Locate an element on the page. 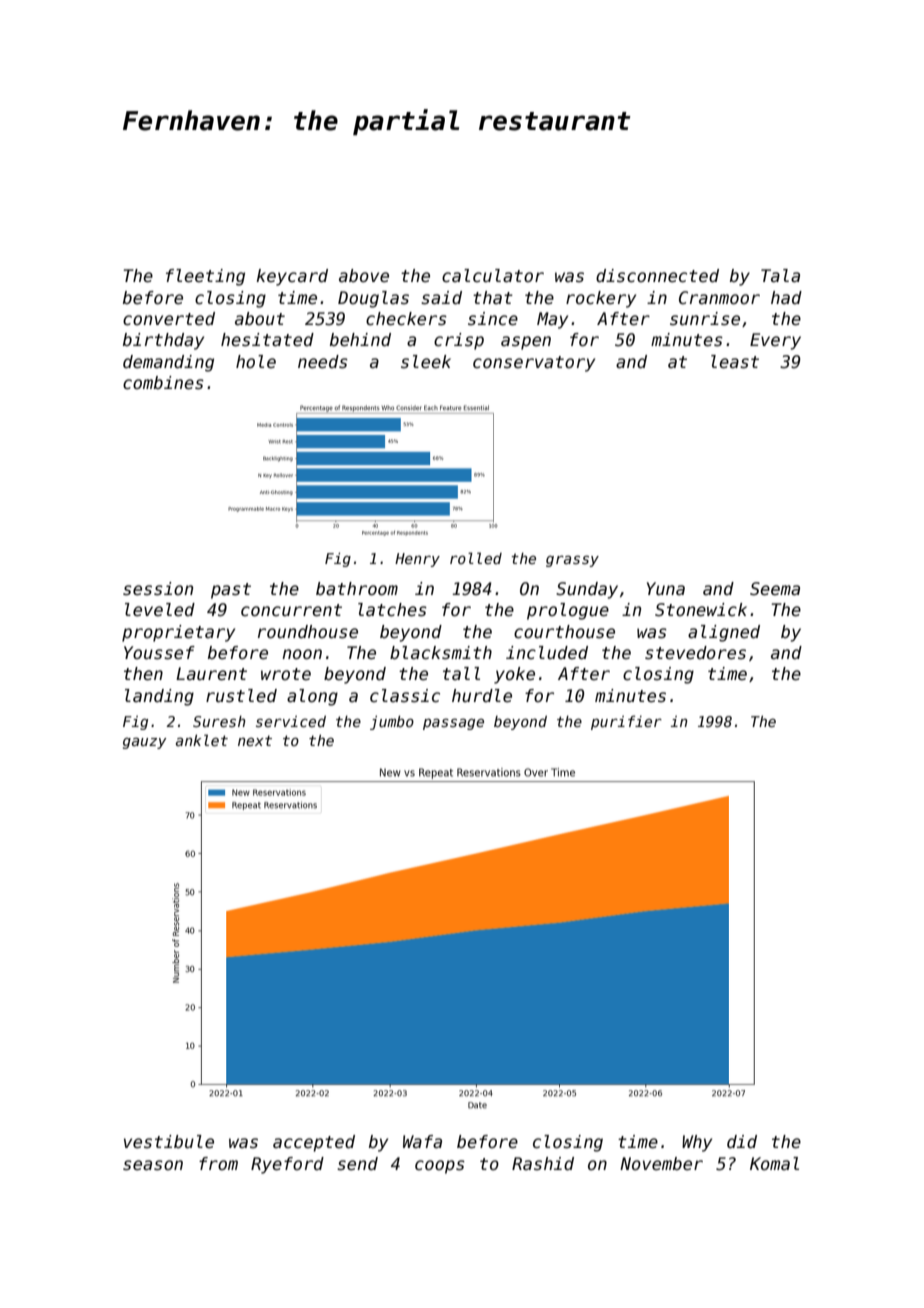 The width and height of the document is (924, 1308). passage is located at coordinates (453, 724).
